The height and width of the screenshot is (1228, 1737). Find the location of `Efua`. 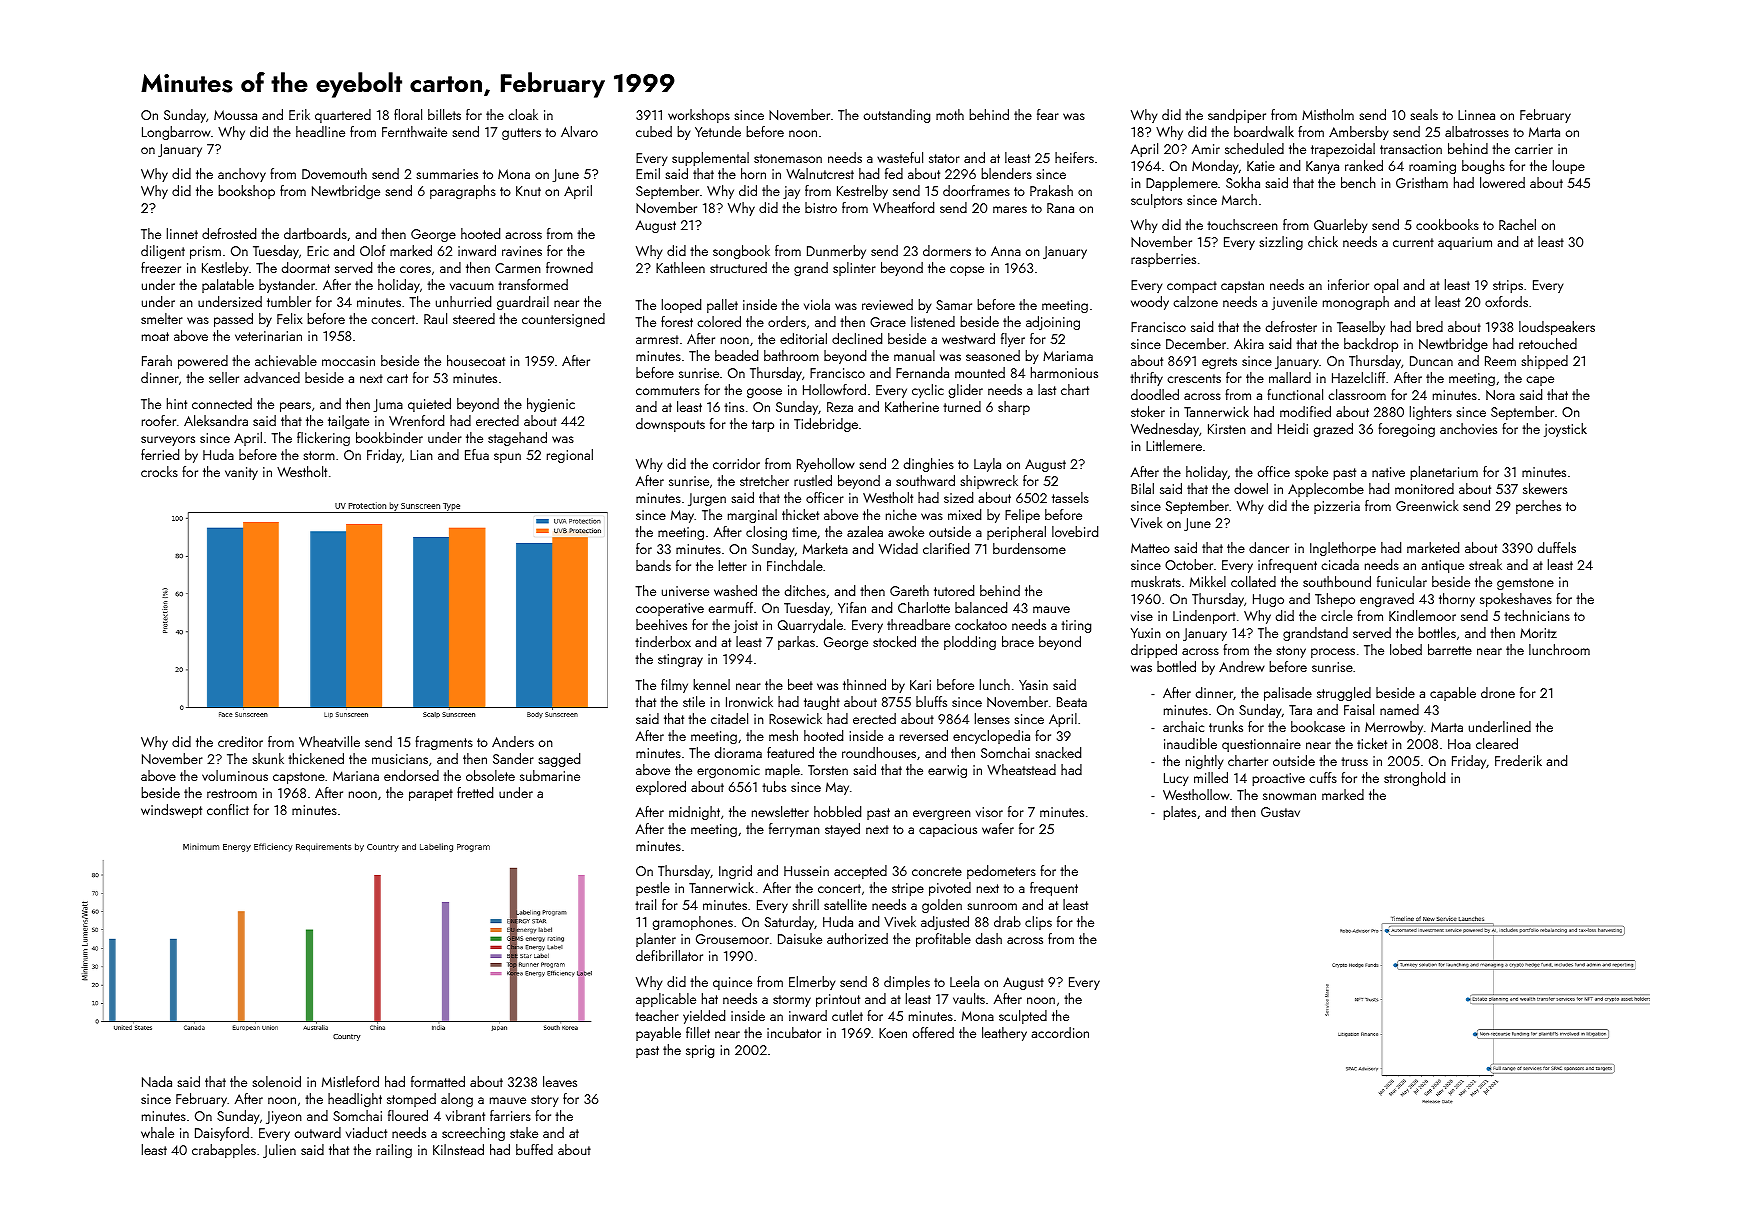

Efua is located at coordinates (477, 454).
